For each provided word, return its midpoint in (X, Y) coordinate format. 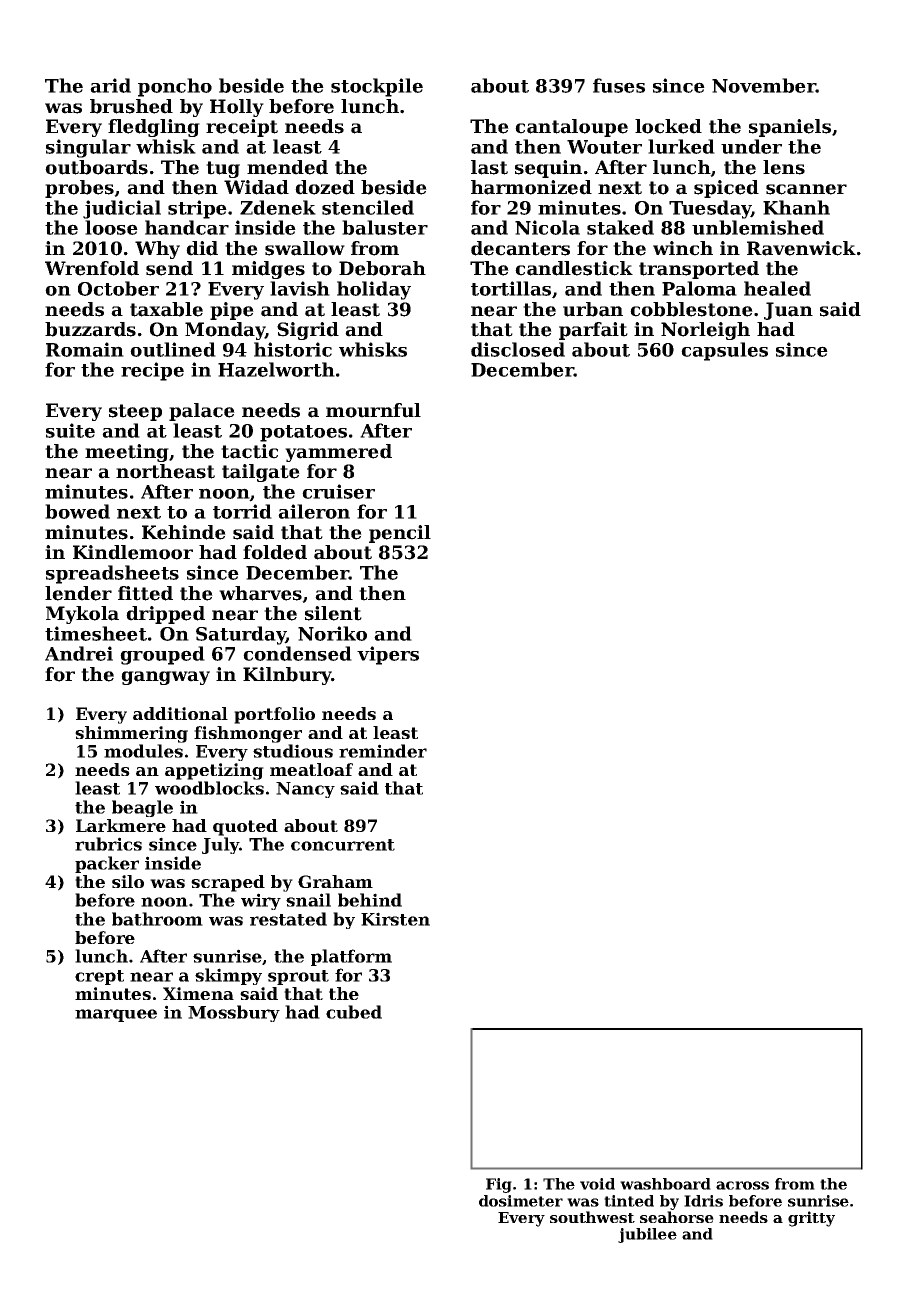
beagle (142, 808)
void (597, 1184)
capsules (724, 351)
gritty (811, 1219)
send (169, 268)
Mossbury (234, 1013)
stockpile (377, 87)
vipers (388, 655)
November (764, 85)
